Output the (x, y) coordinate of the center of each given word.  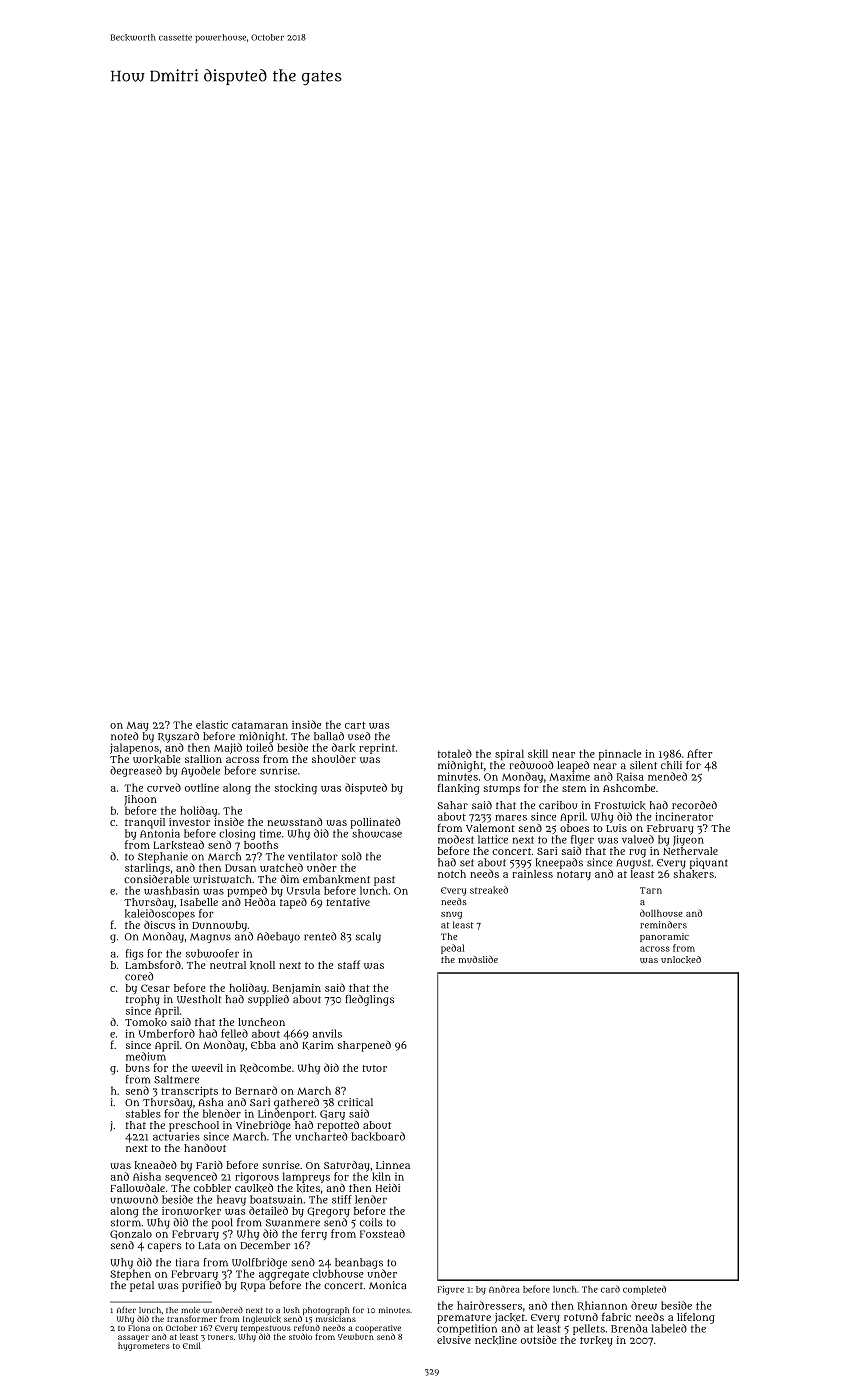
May (138, 726)
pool (222, 1223)
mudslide (478, 959)
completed (644, 1290)
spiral (509, 754)
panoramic (664, 937)
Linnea (393, 1165)
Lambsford (153, 964)
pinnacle (620, 754)
